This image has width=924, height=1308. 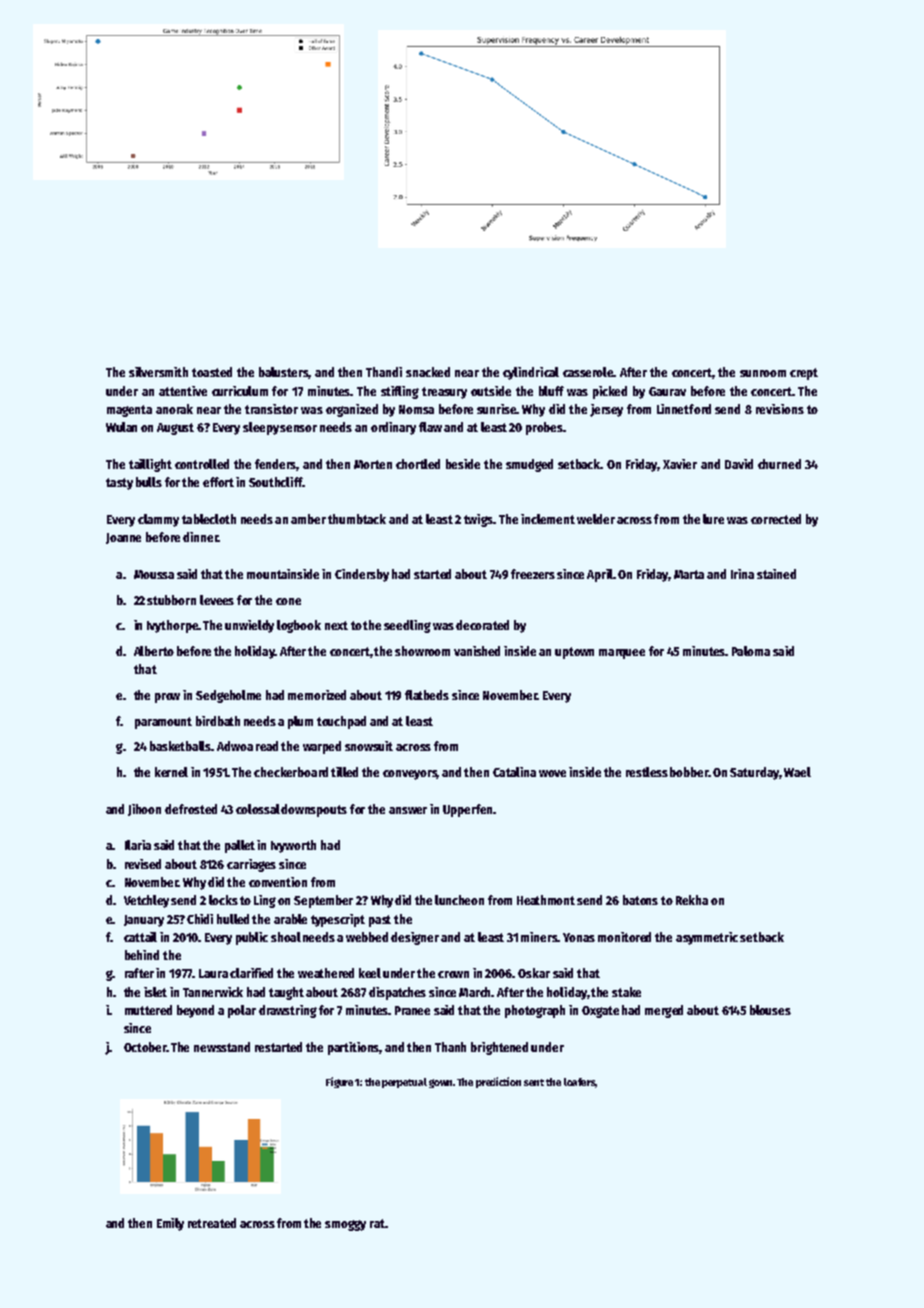 What do you see at coordinates (345, 1225) in the image?
I see `smoggy` at bounding box center [345, 1225].
